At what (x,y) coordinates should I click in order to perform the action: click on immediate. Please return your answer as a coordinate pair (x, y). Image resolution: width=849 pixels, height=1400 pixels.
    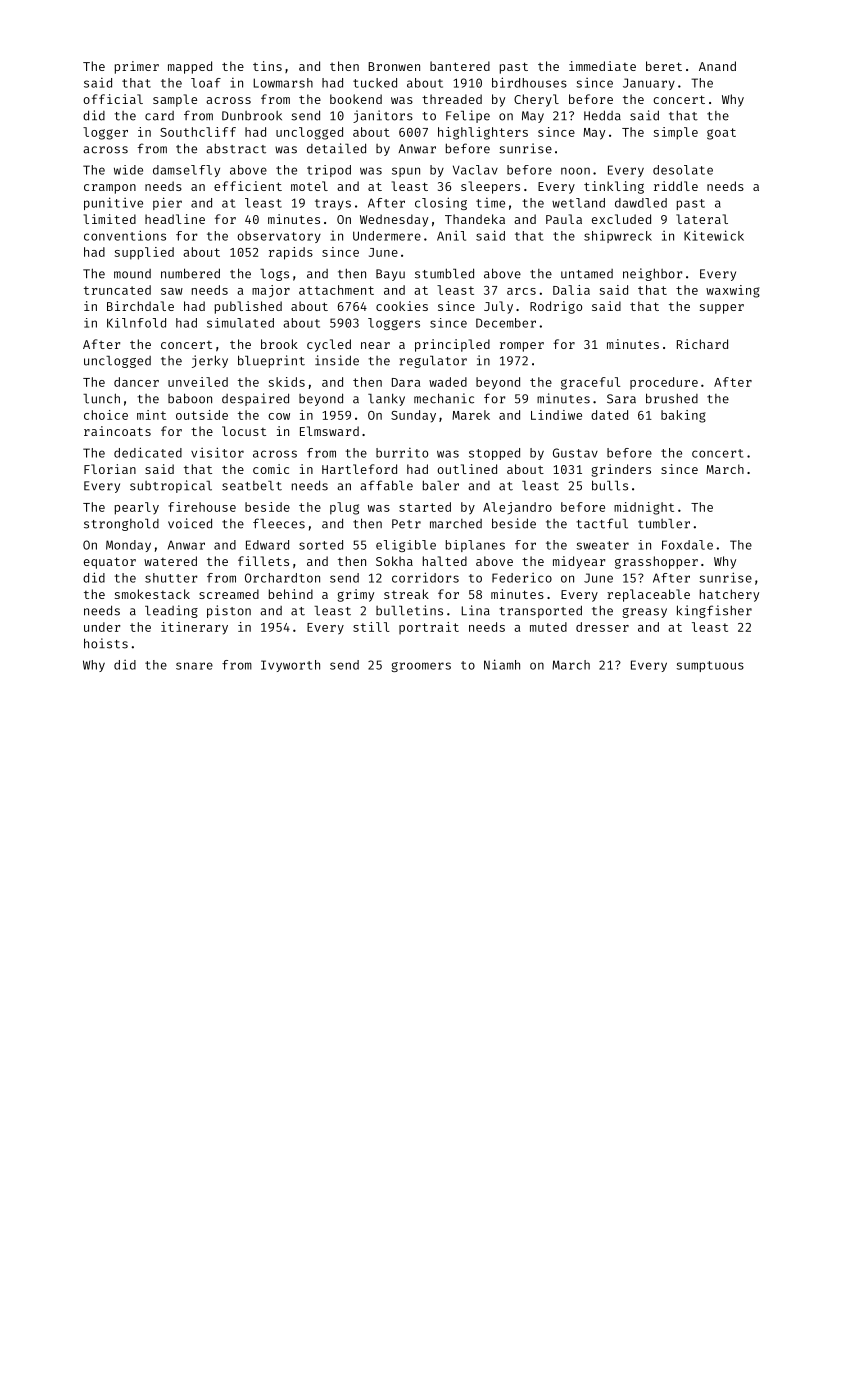
    Looking at the image, I should click on (602, 66).
